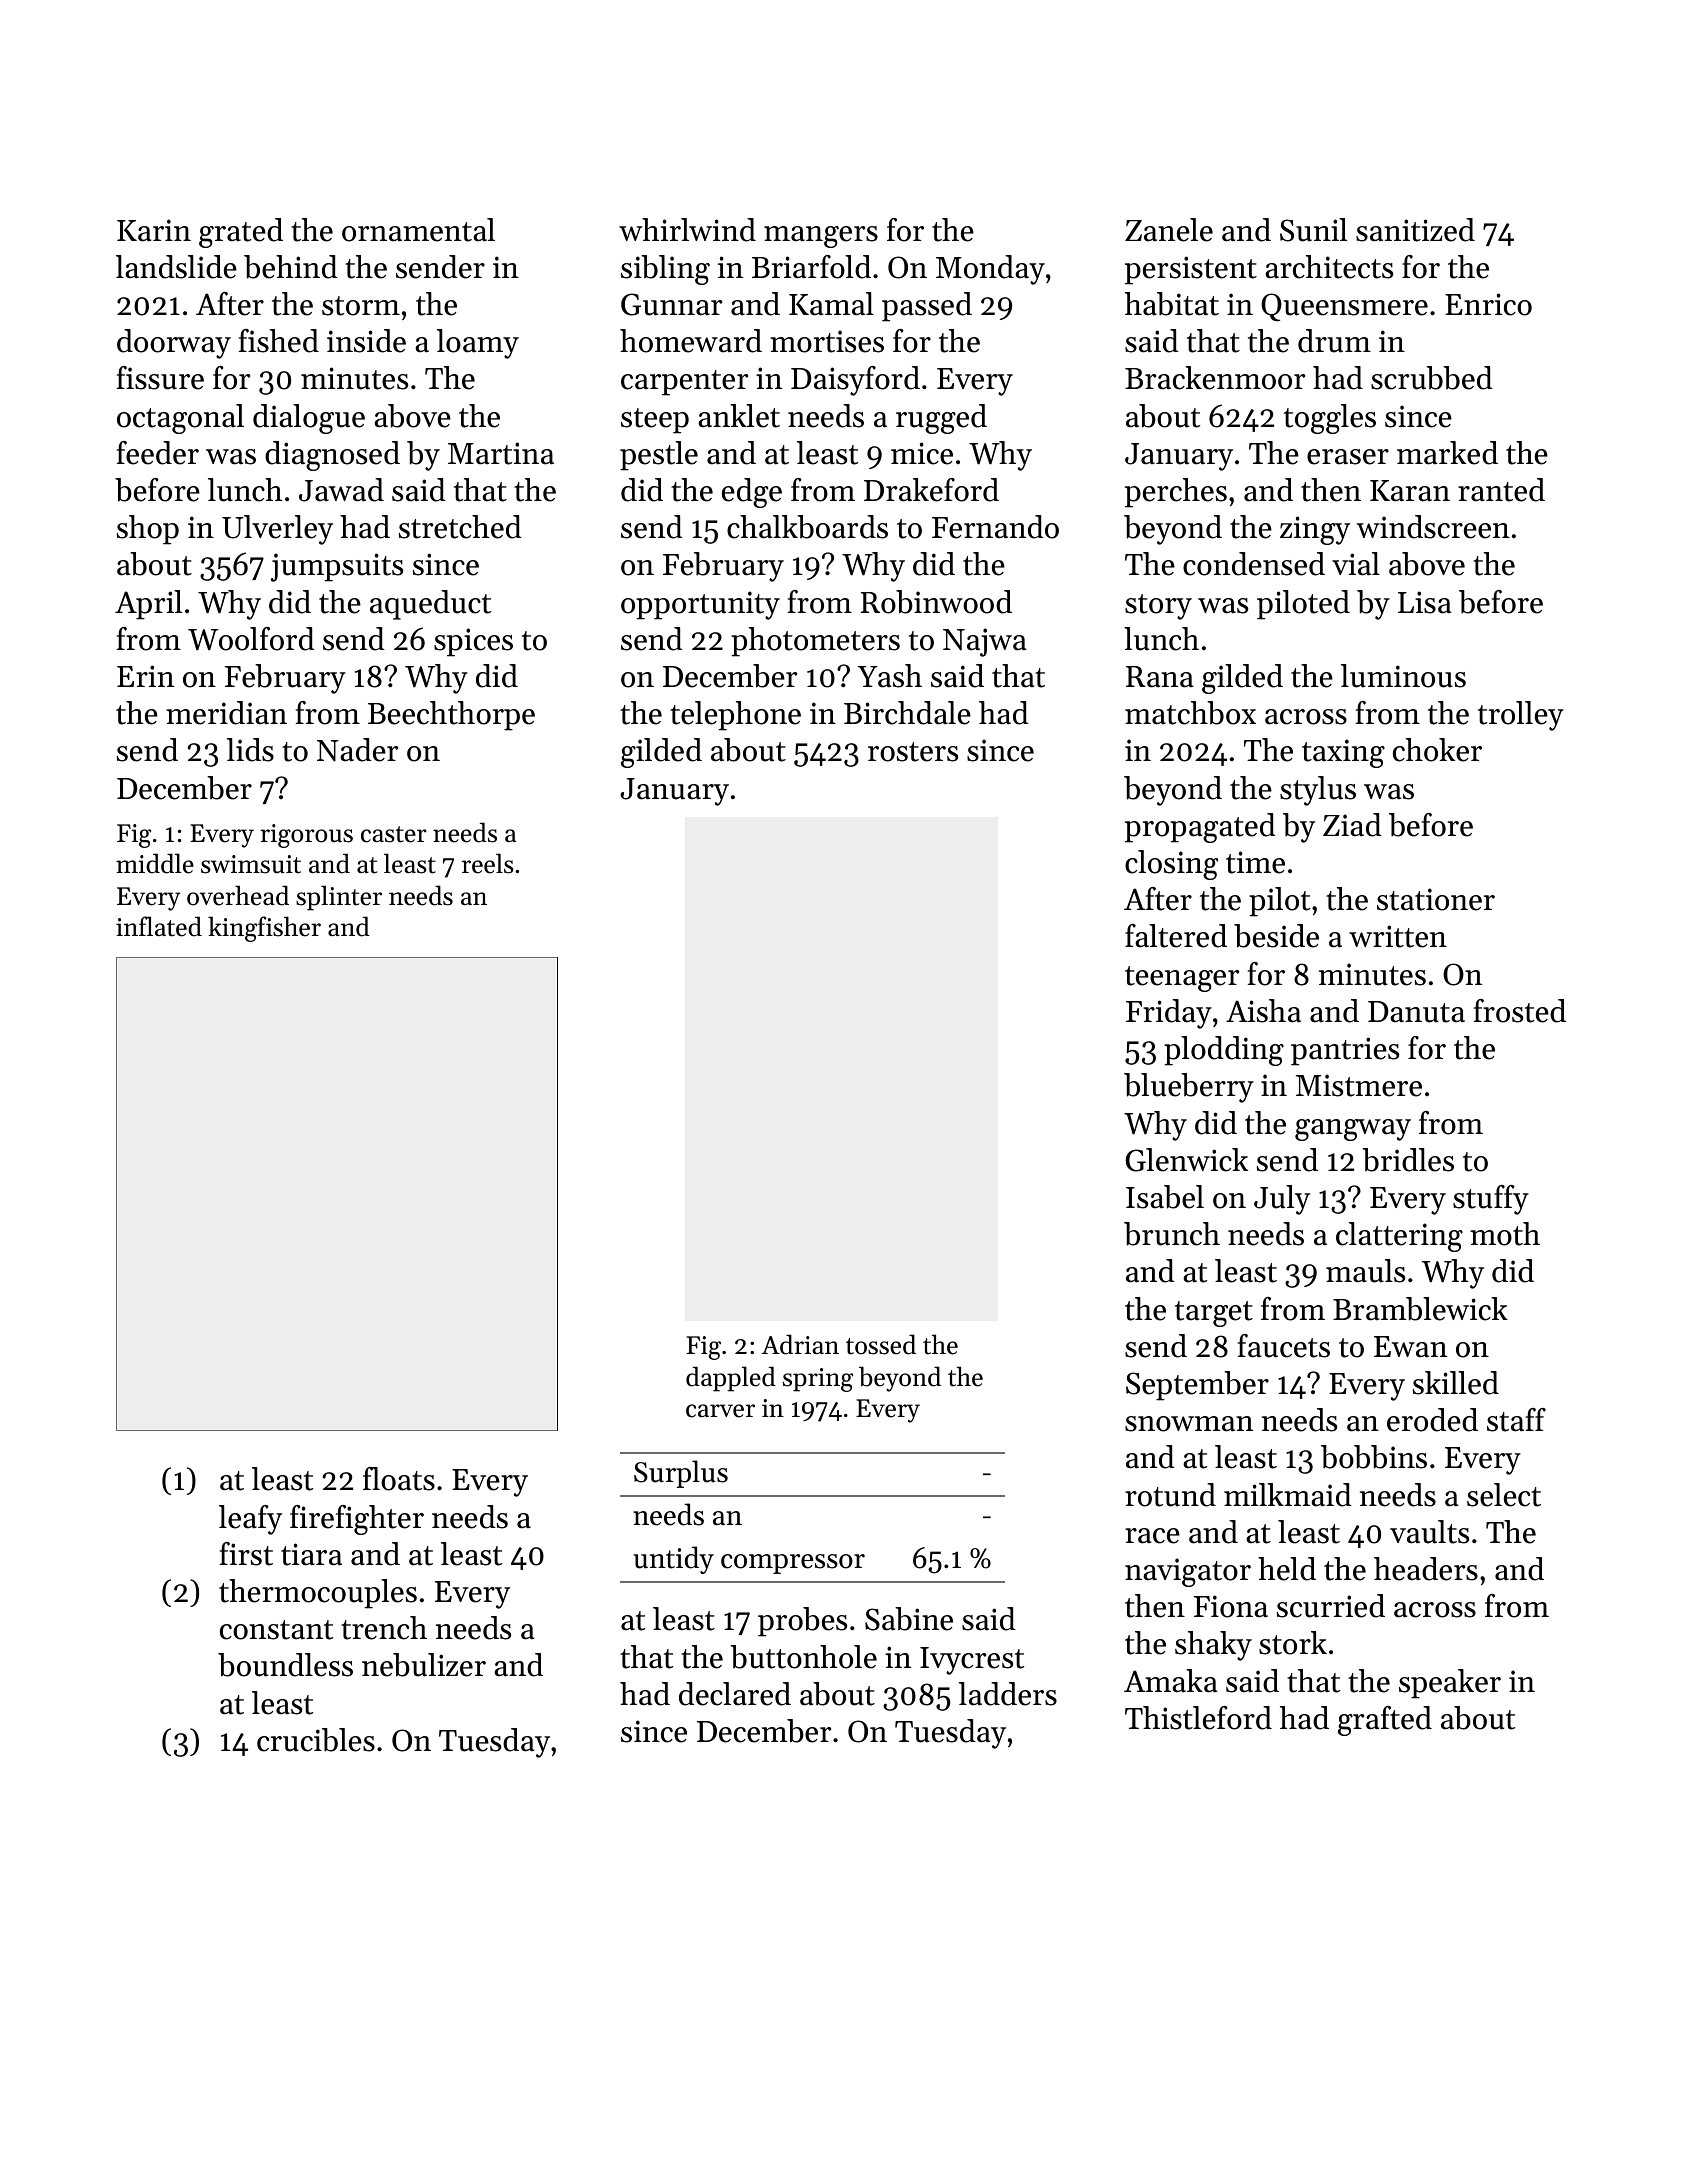 The height and width of the page is (2178, 1683). What do you see at coordinates (1365, 1271) in the page?
I see `mauls` at bounding box center [1365, 1271].
